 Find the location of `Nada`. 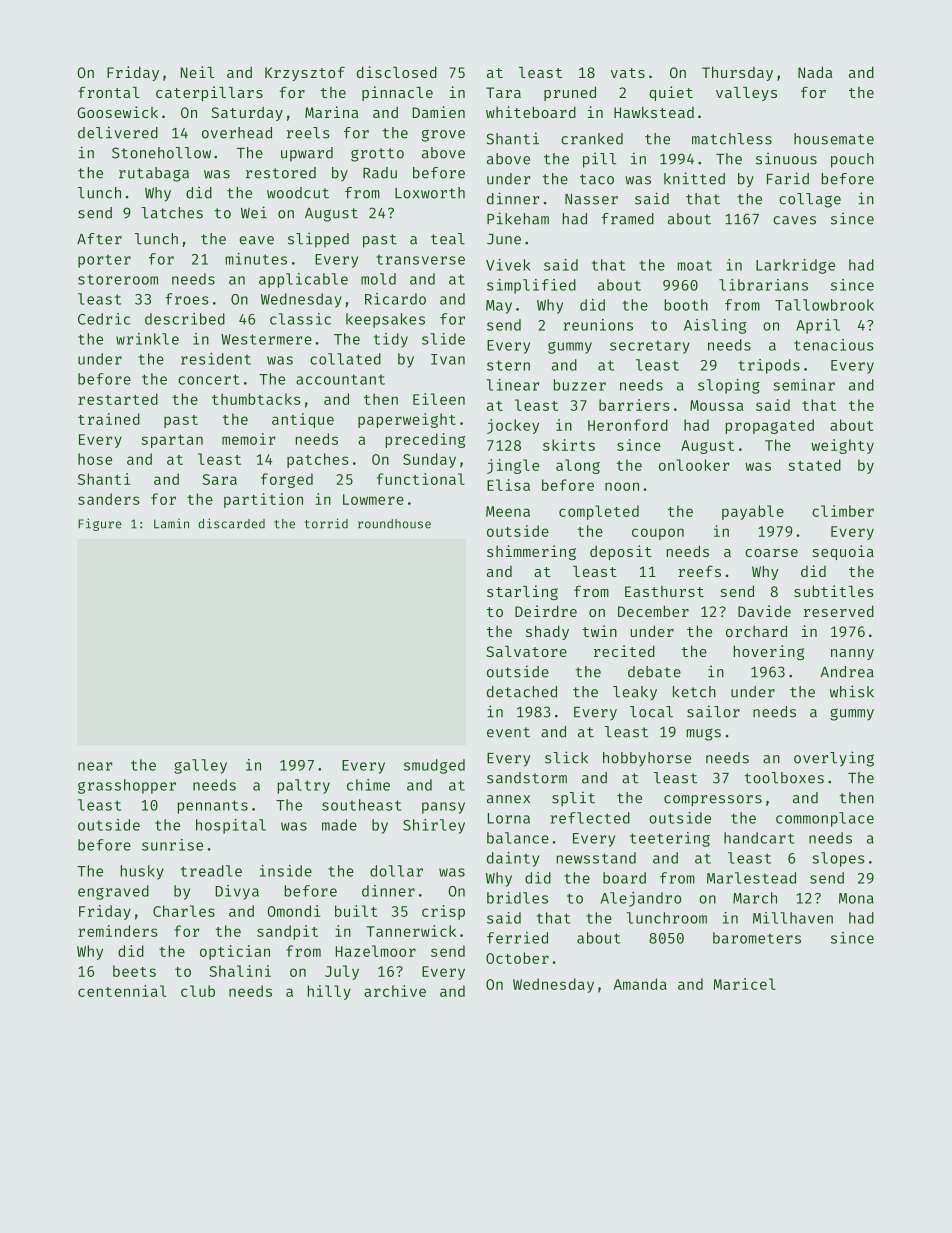

Nada is located at coordinates (815, 72).
